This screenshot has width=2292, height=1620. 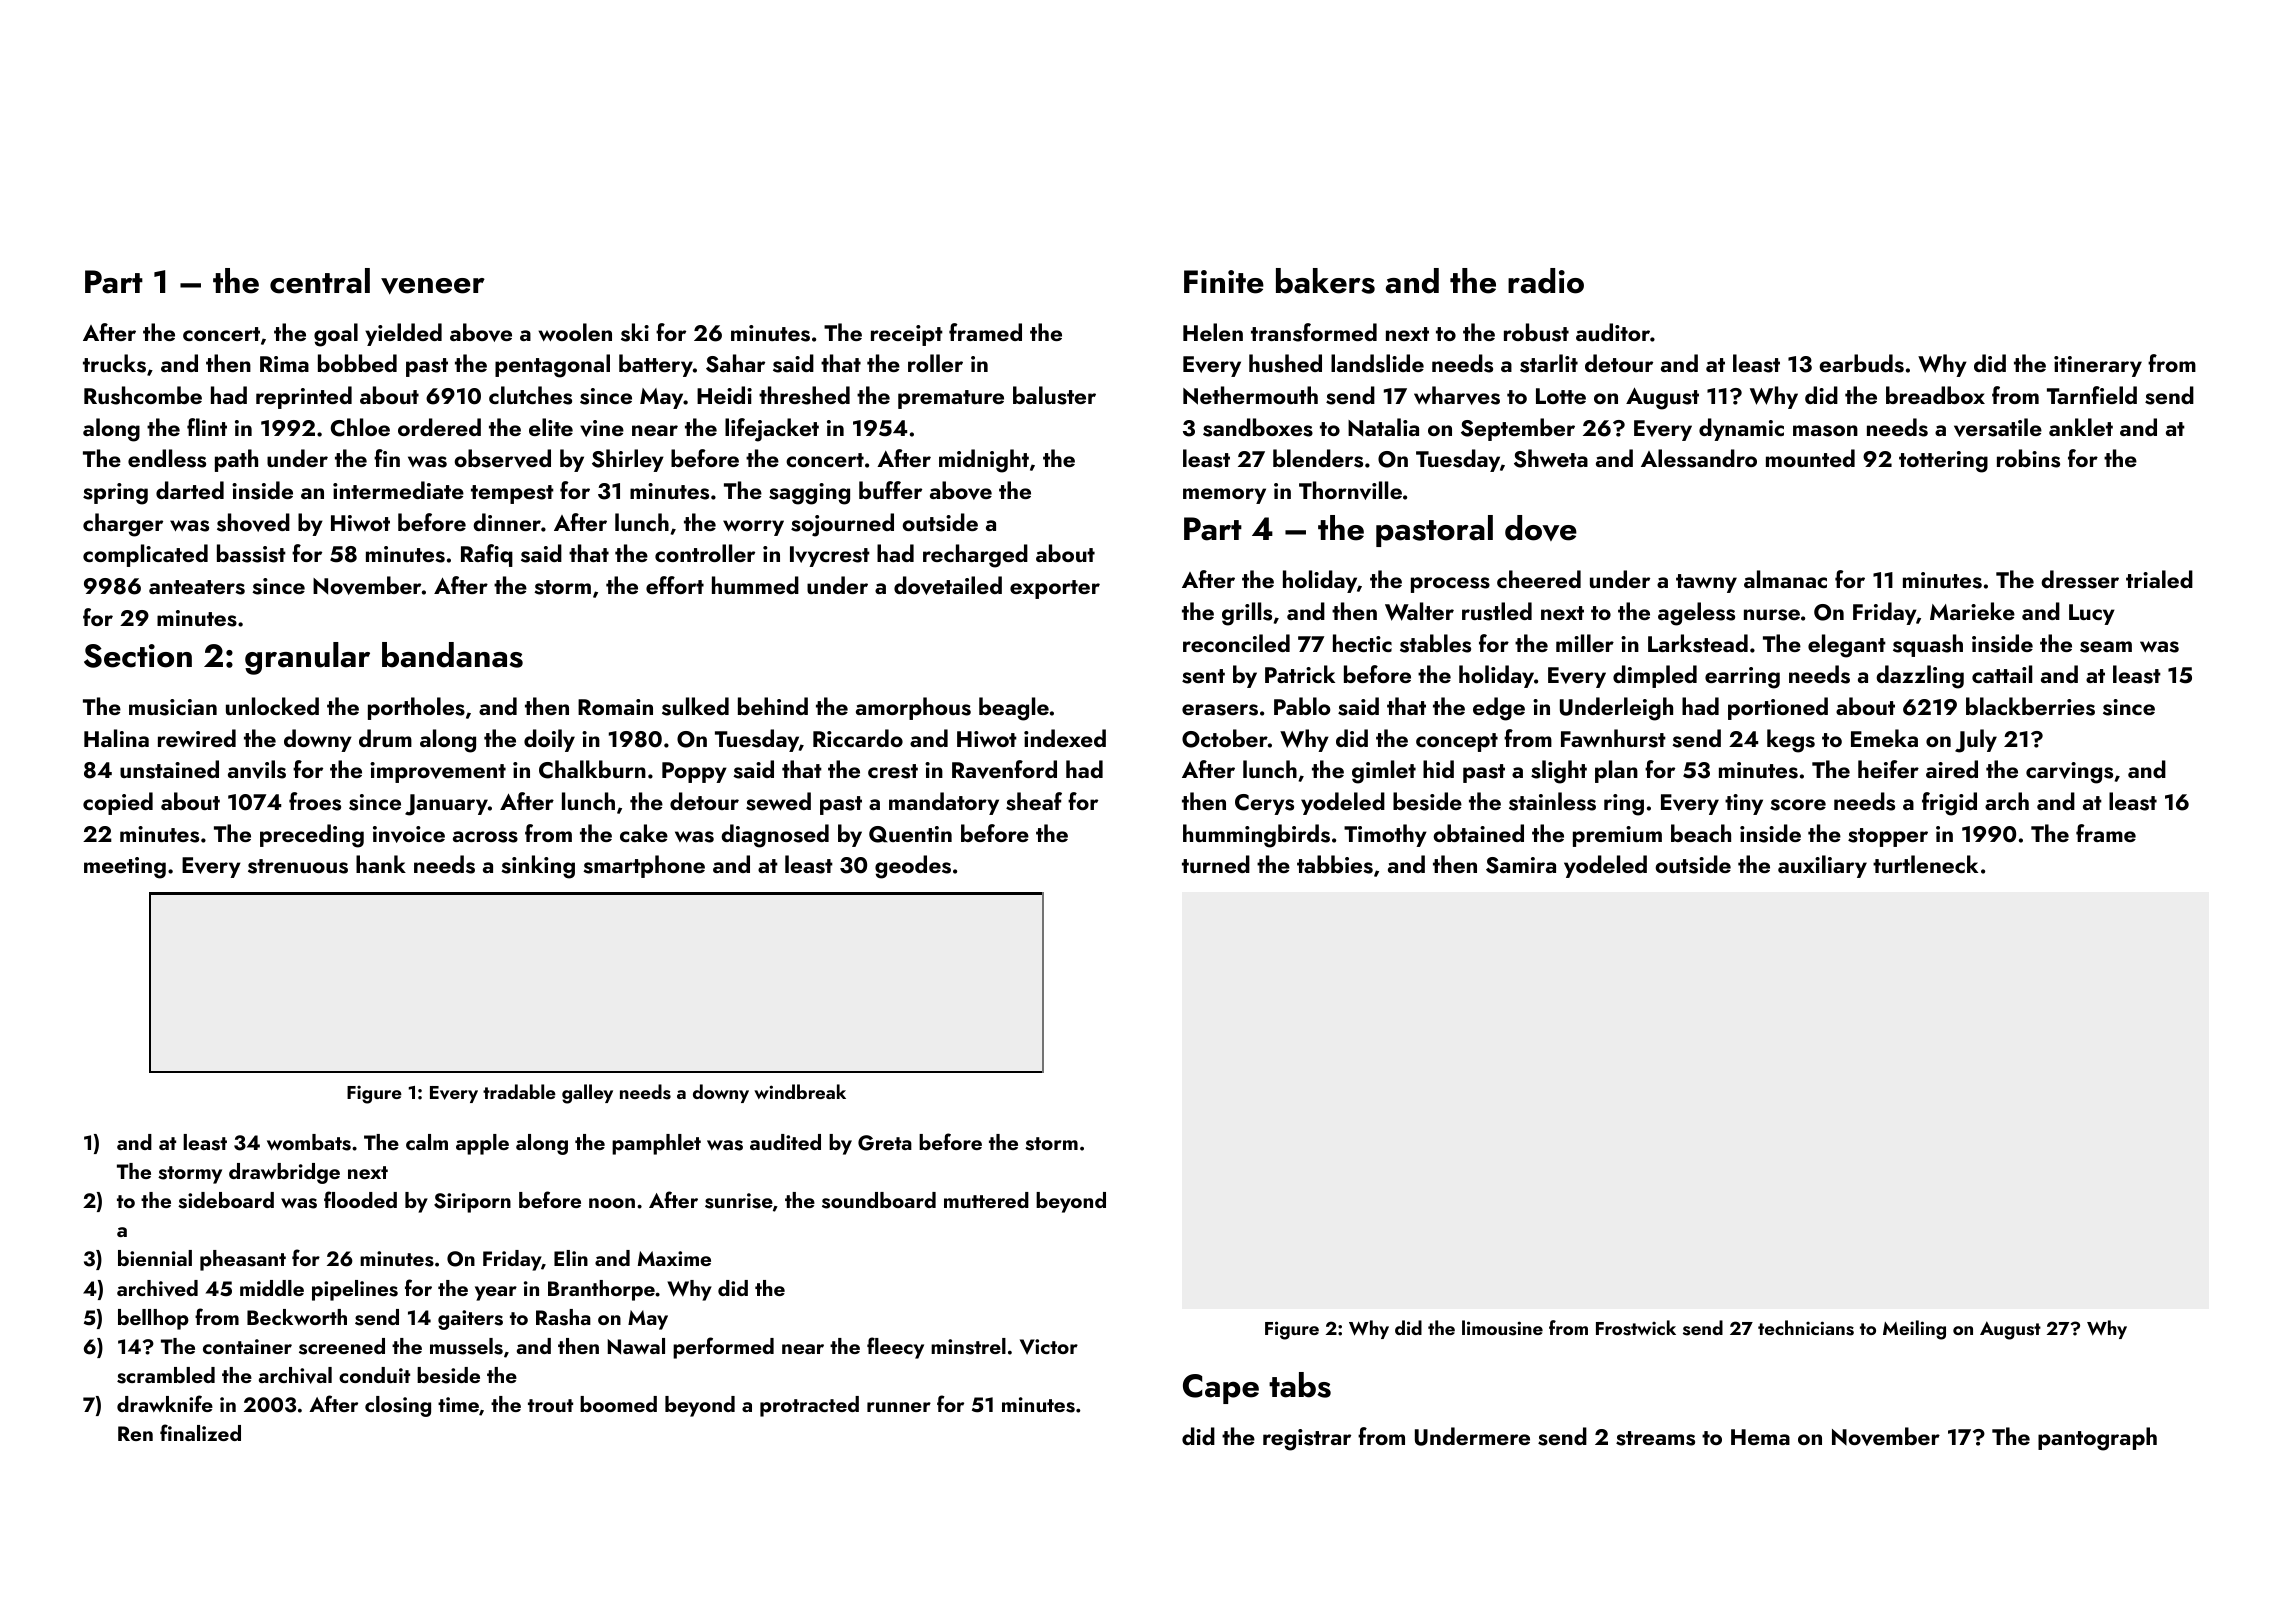 I want to click on bakers, so click(x=1325, y=281).
